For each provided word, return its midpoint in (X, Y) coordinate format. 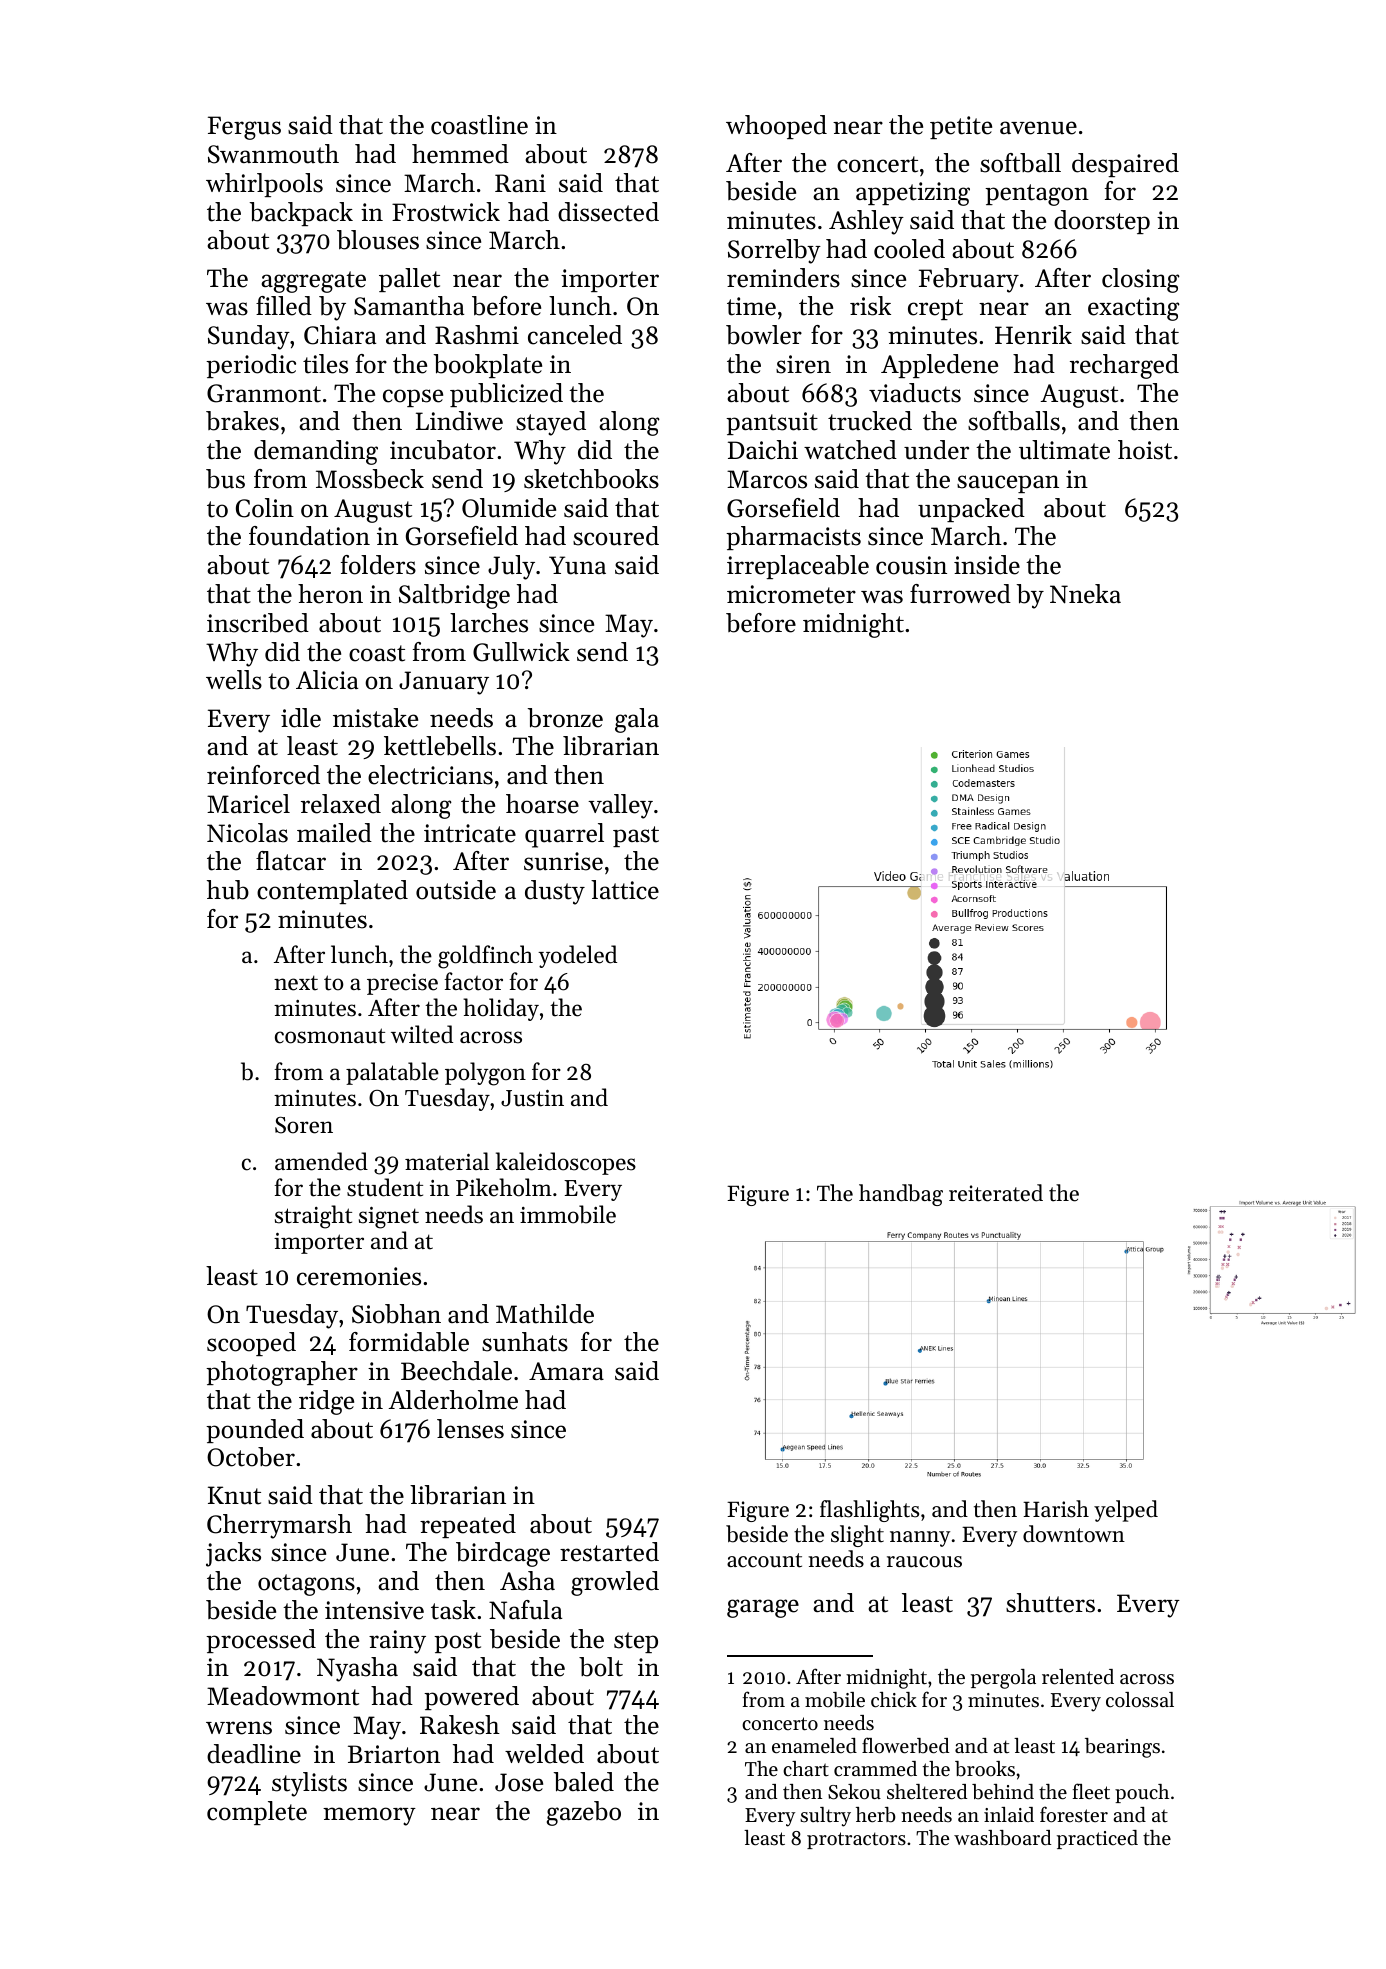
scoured (616, 536)
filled (284, 306)
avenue (1038, 128)
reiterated (996, 1193)
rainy (397, 1642)
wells (234, 680)
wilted (422, 1034)
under (936, 450)
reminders (783, 278)
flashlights (869, 1511)
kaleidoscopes (566, 1163)
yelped (1126, 1511)
